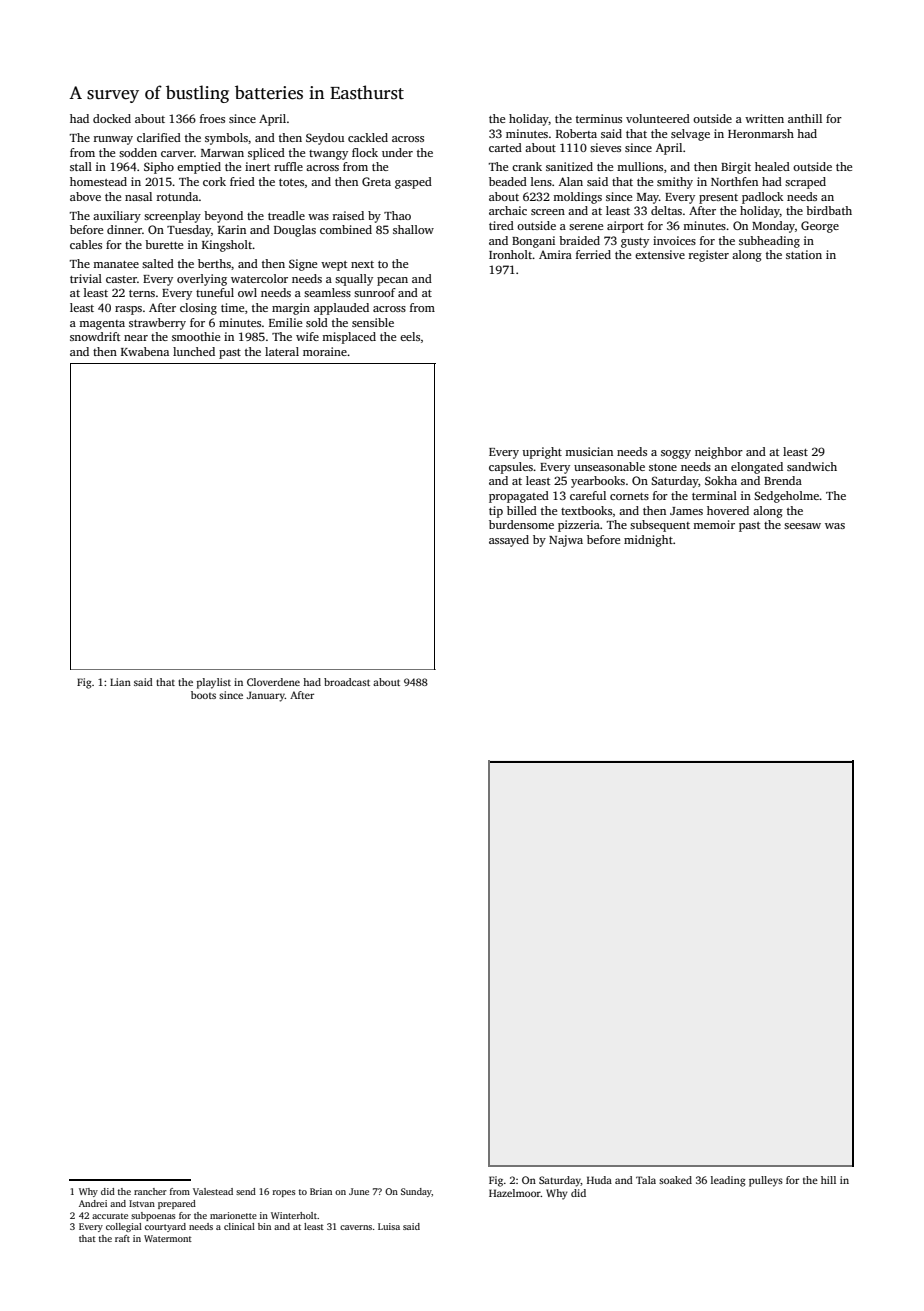 The height and width of the image is (1311, 924). What do you see at coordinates (93, 1203) in the image?
I see `Andrei` at bounding box center [93, 1203].
